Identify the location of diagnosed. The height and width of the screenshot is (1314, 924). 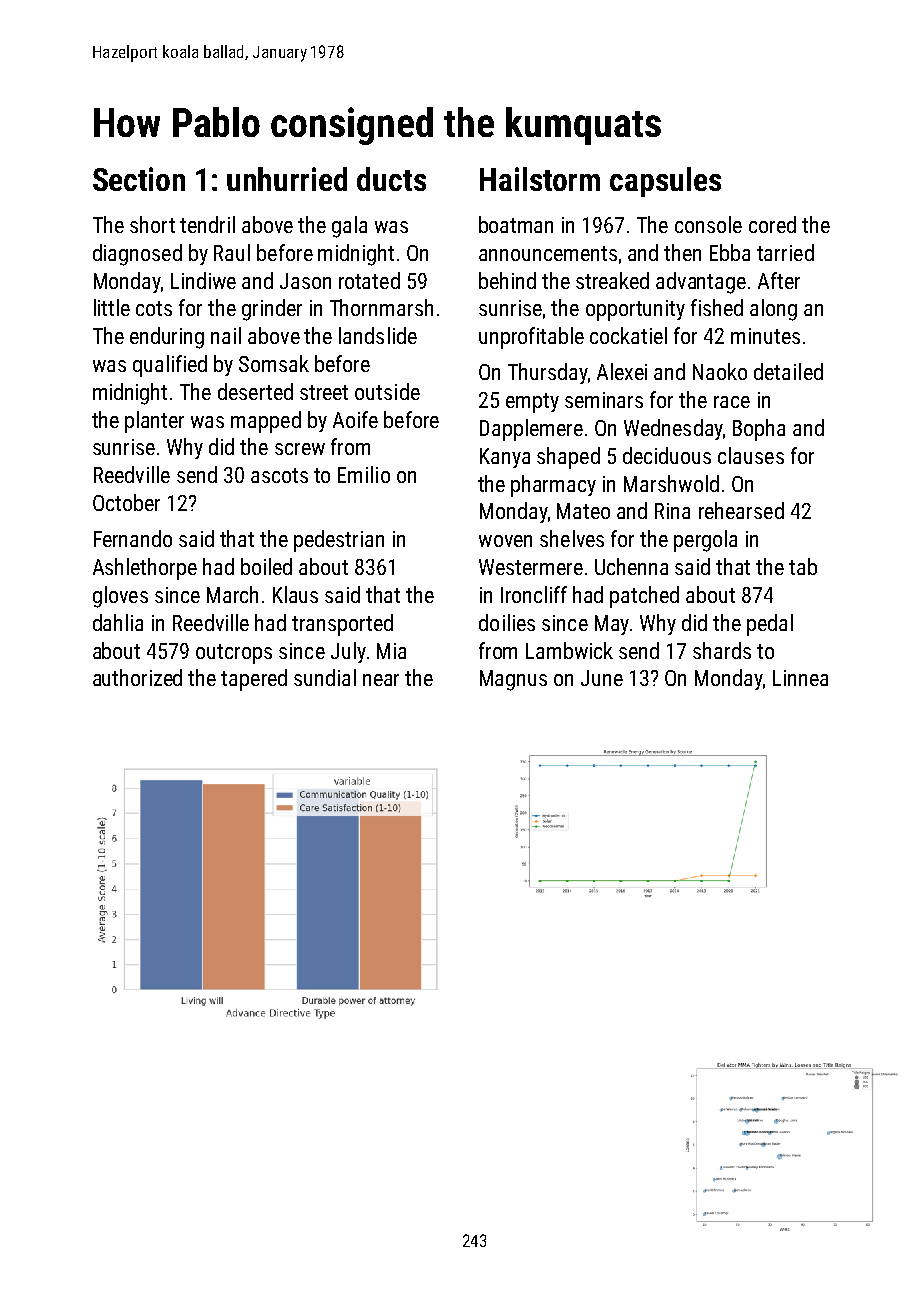
(137, 255).
